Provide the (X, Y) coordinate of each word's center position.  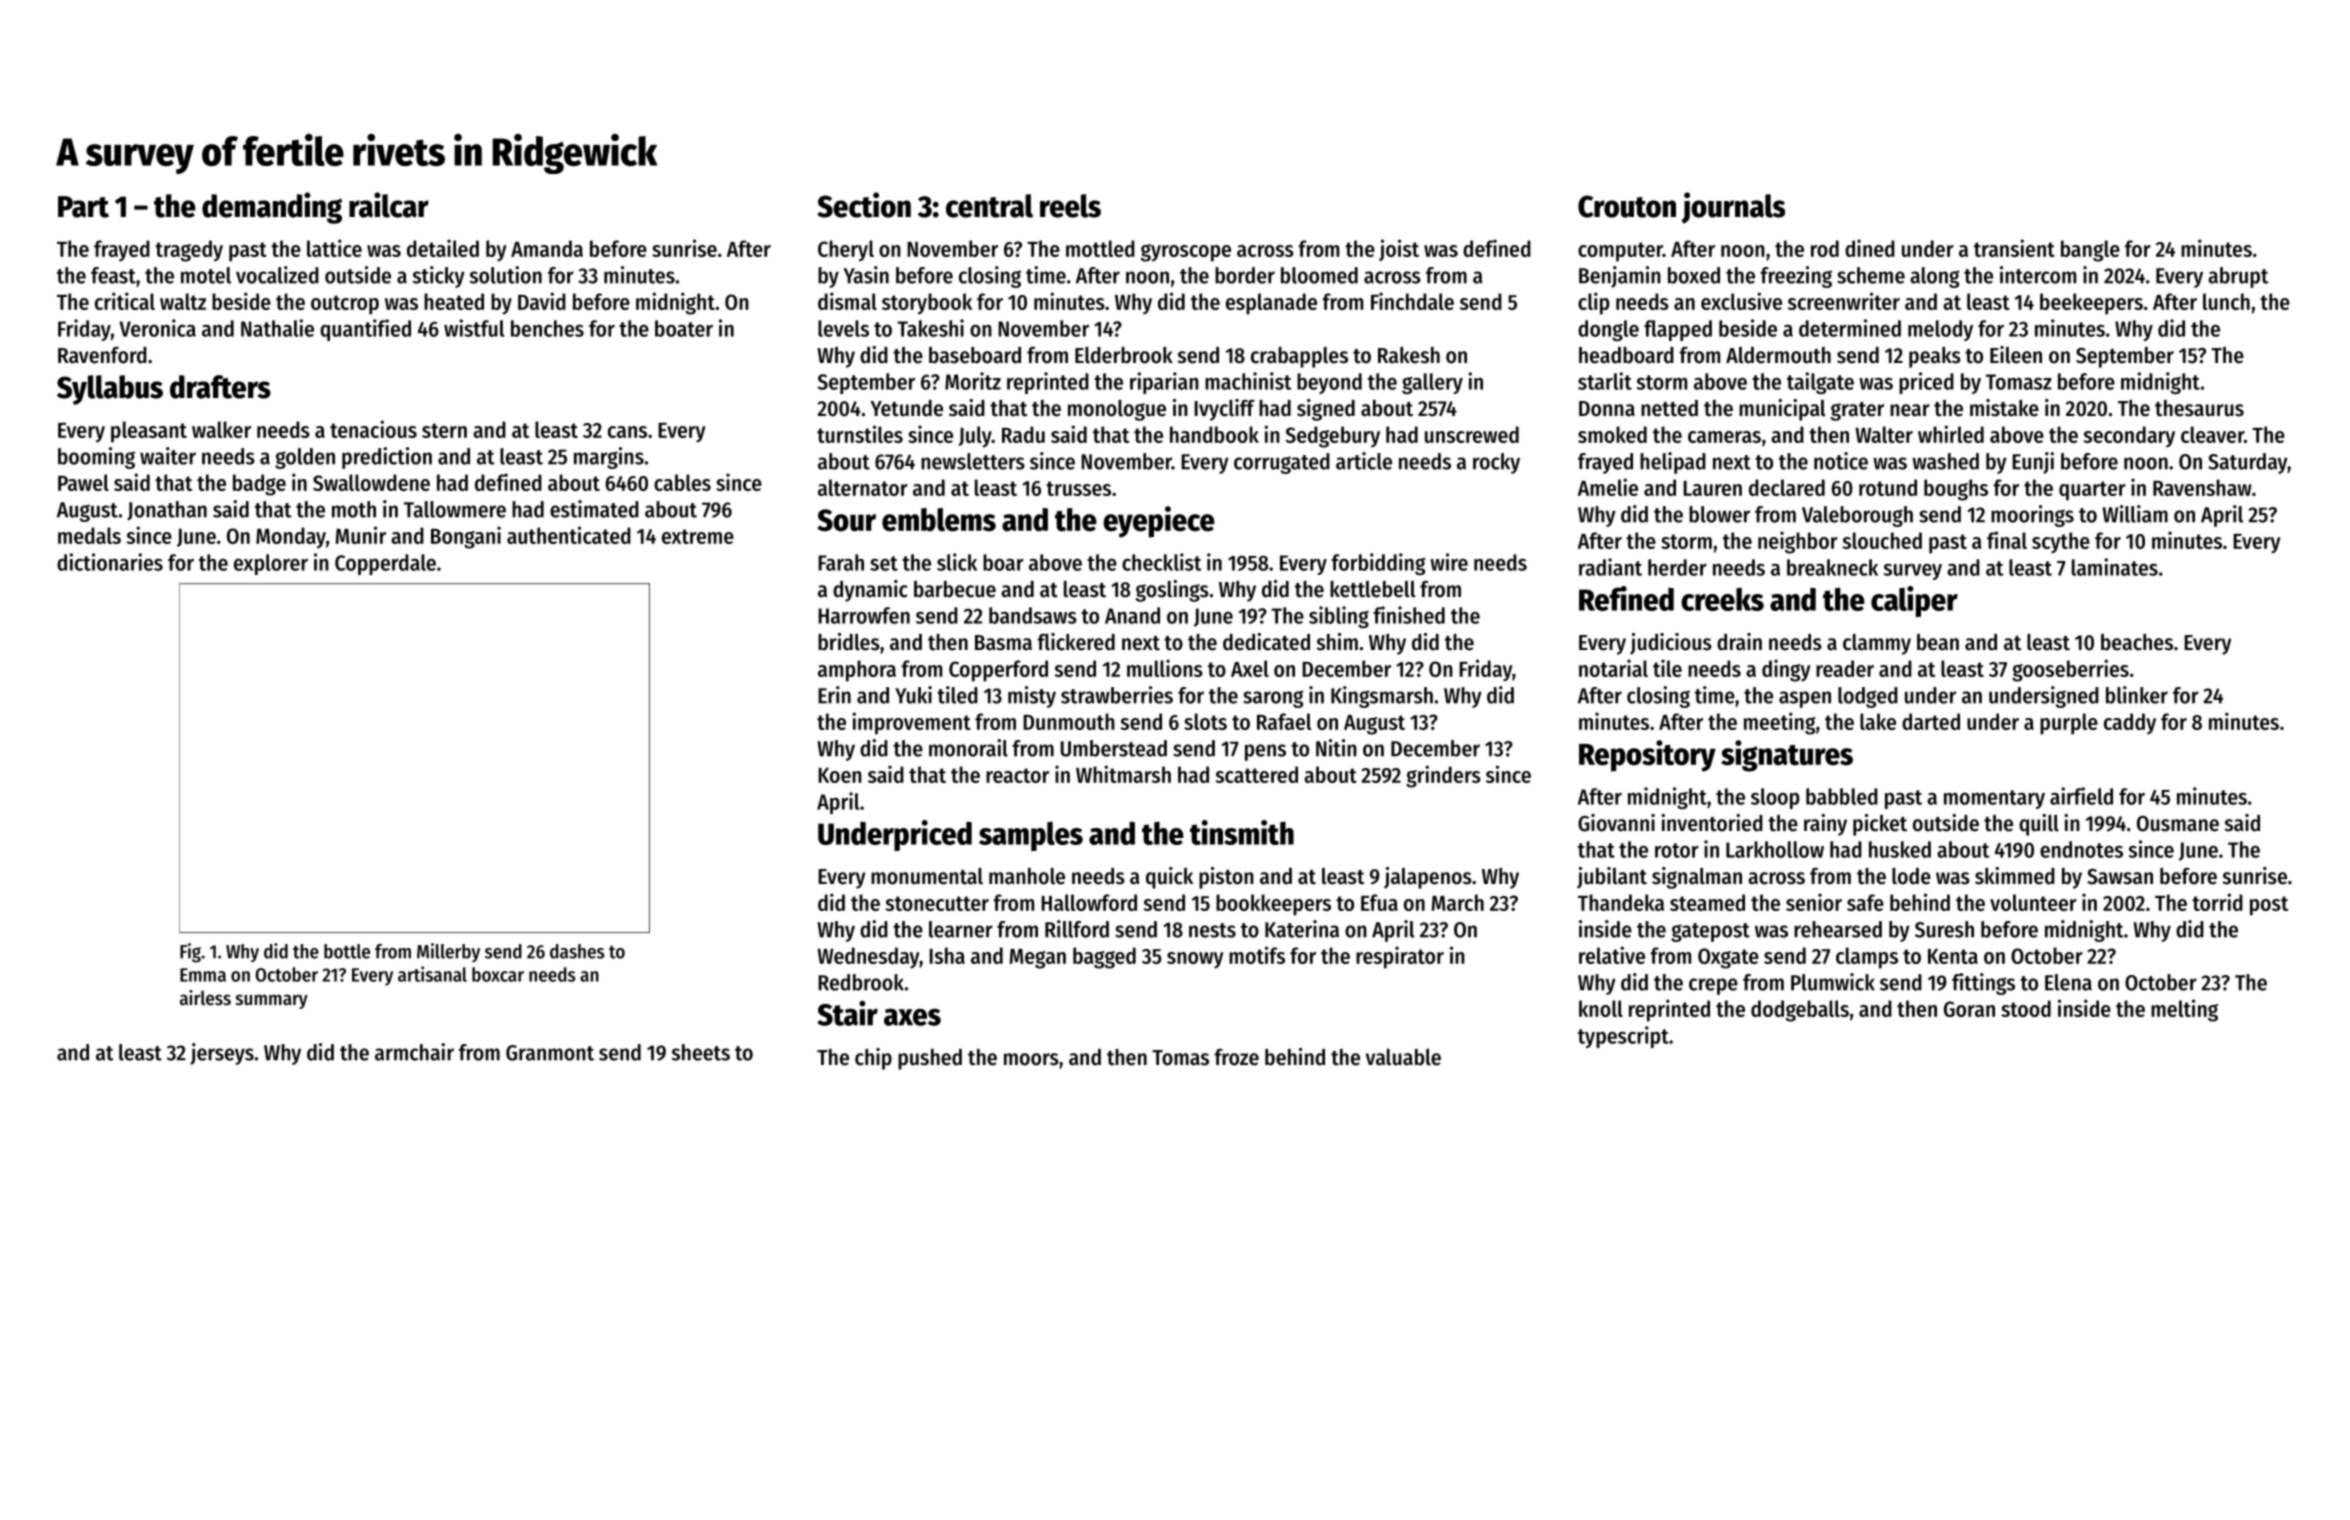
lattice (334, 248)
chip (873, 1059)
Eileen (2016, 355)
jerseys (222, 1054)
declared (1787, 487)
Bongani (466, 537)
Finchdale (1412, 301)
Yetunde (906, 408)
